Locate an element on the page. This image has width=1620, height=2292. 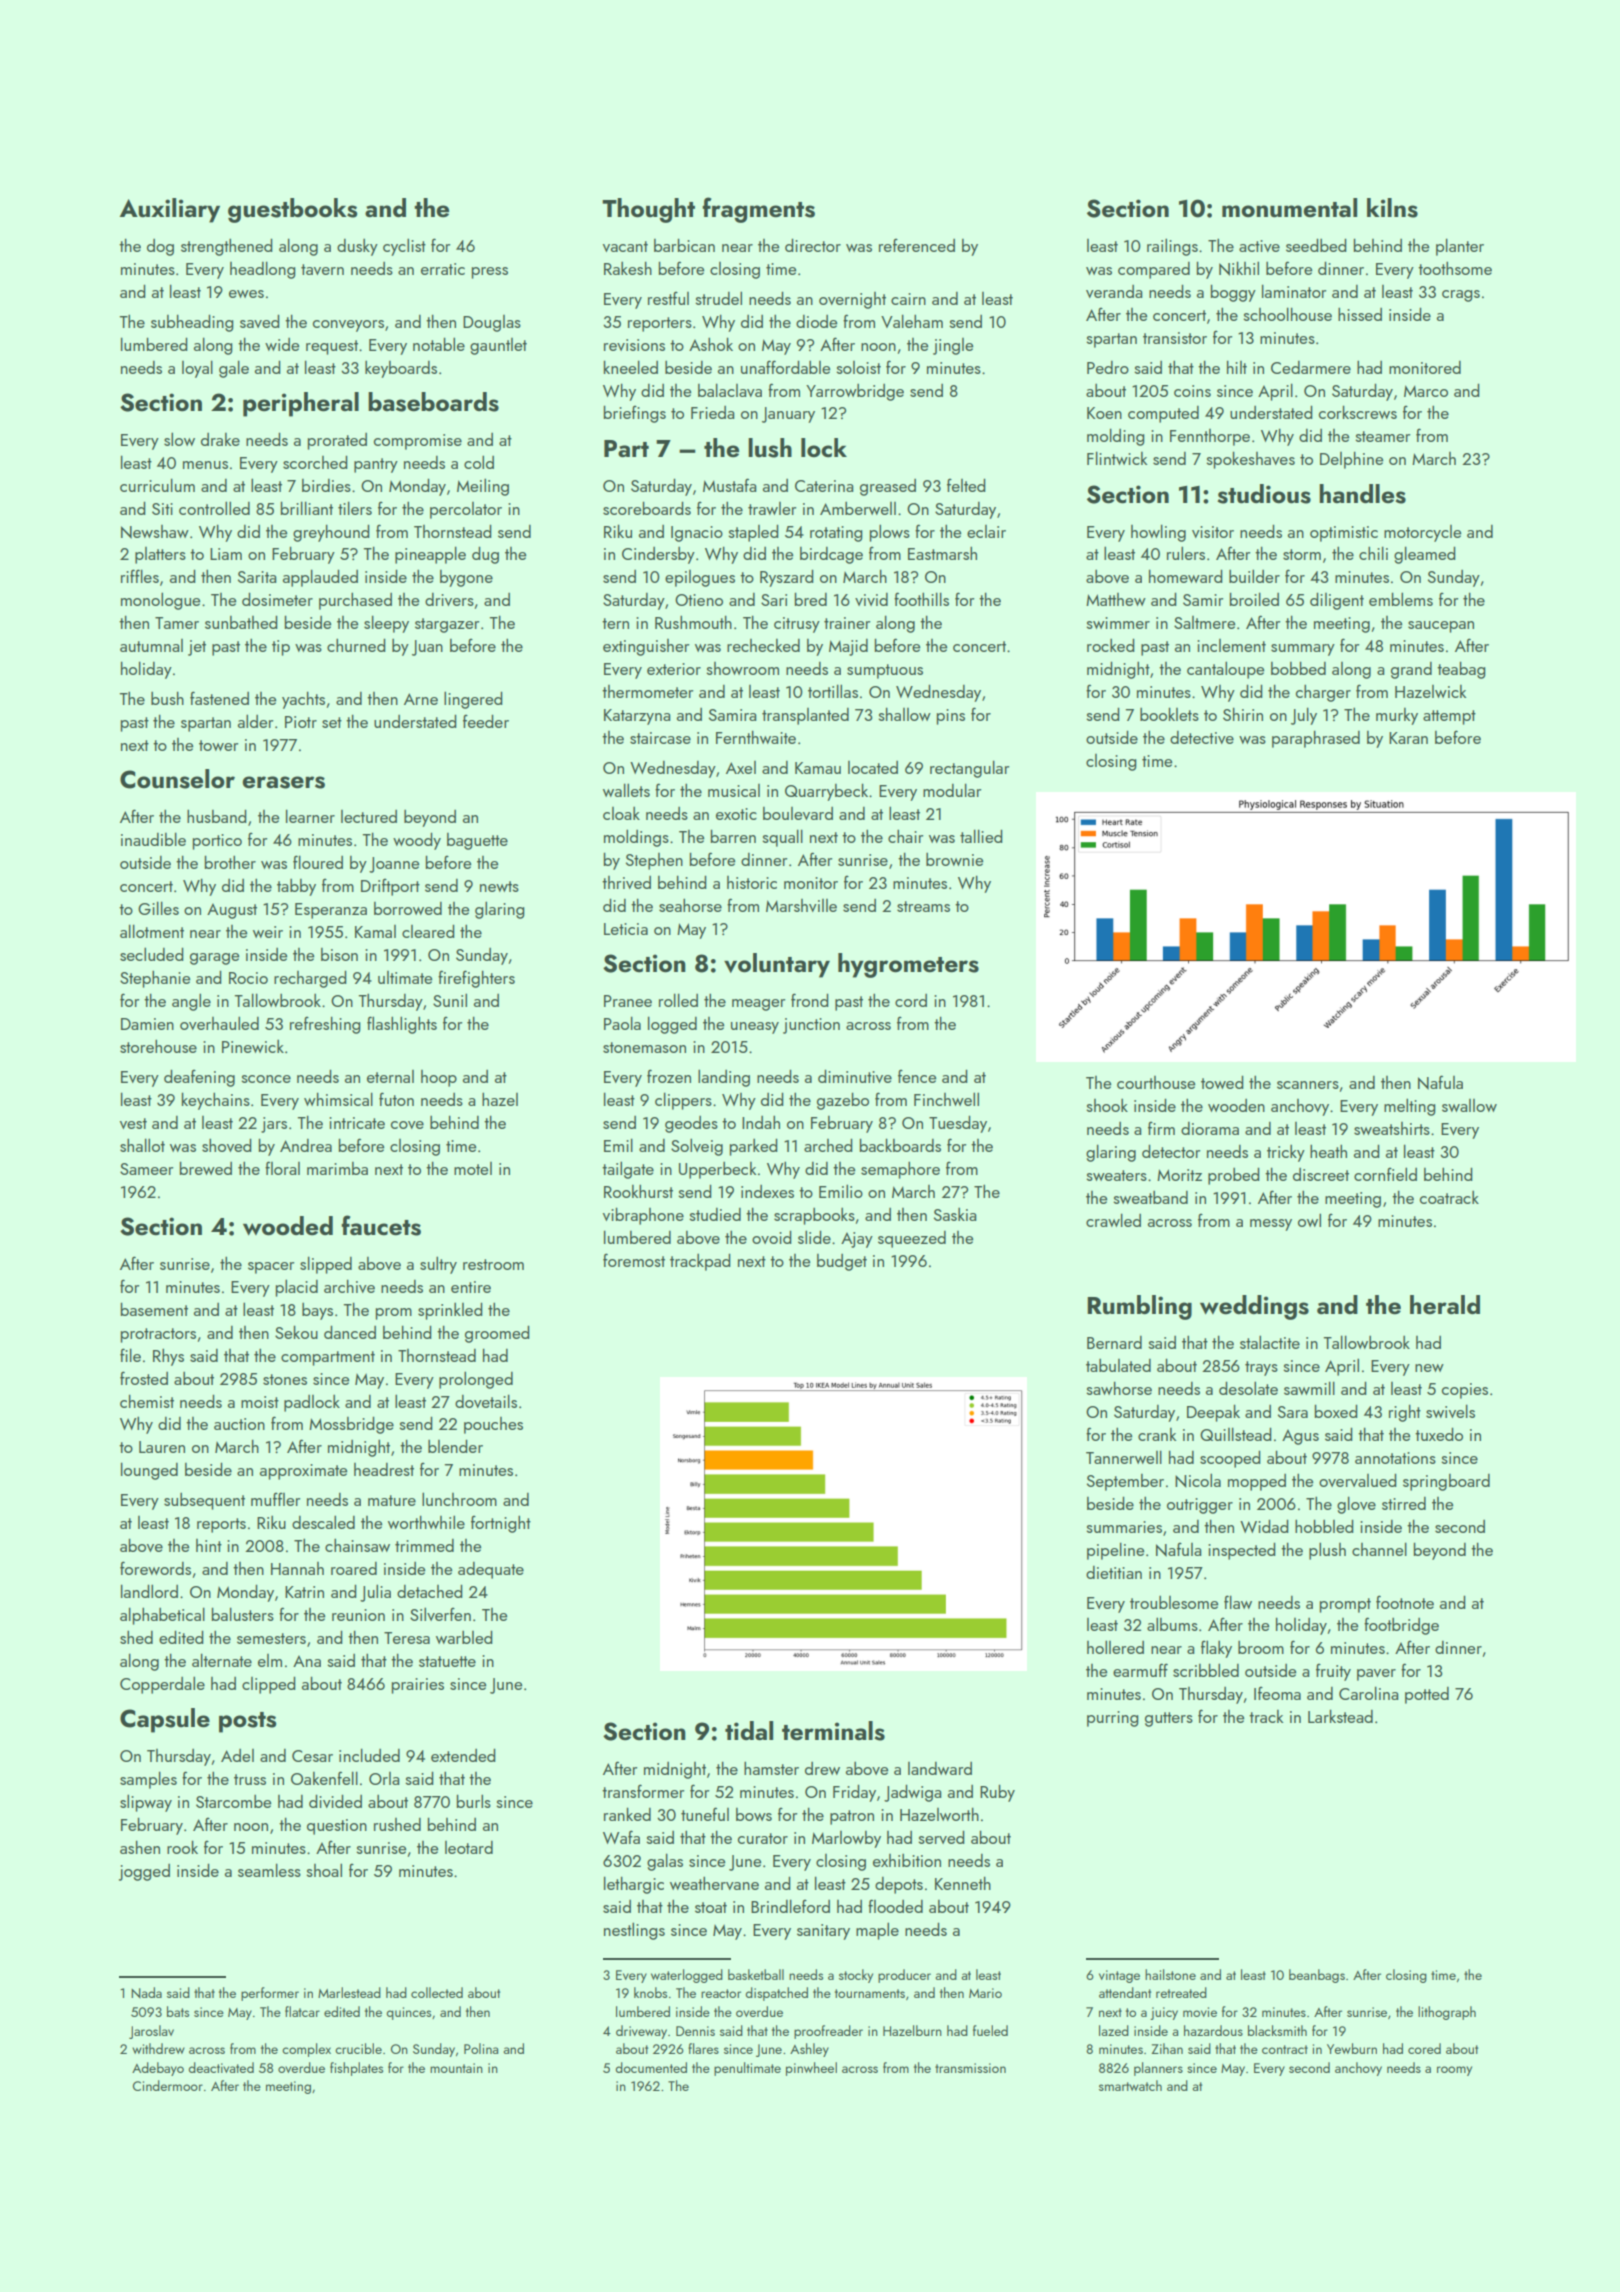
flares is located at coordinates (703, 2048).
